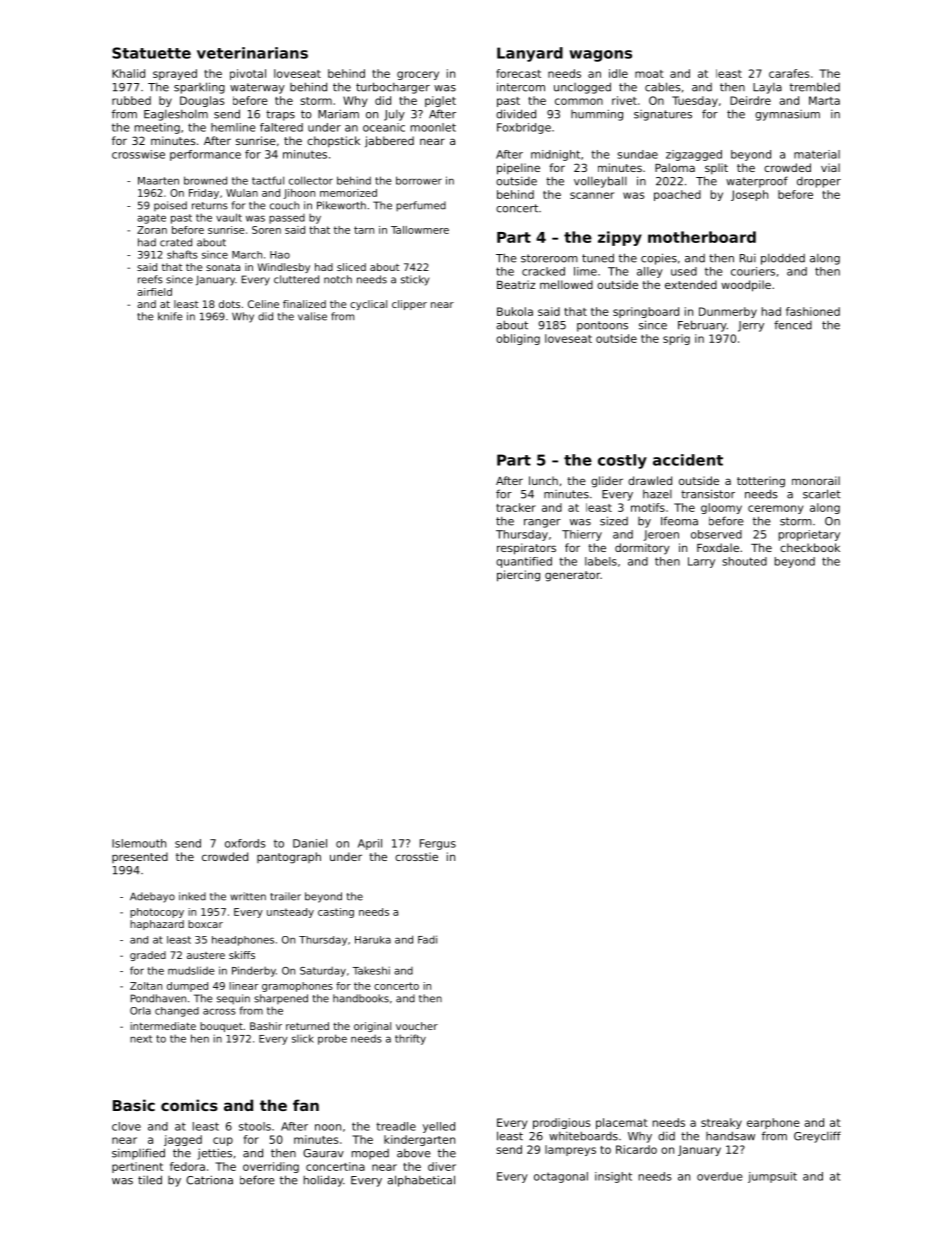 The height and width of the page is (1233, 952). I want to click on cyclical, so click(368, 305).
